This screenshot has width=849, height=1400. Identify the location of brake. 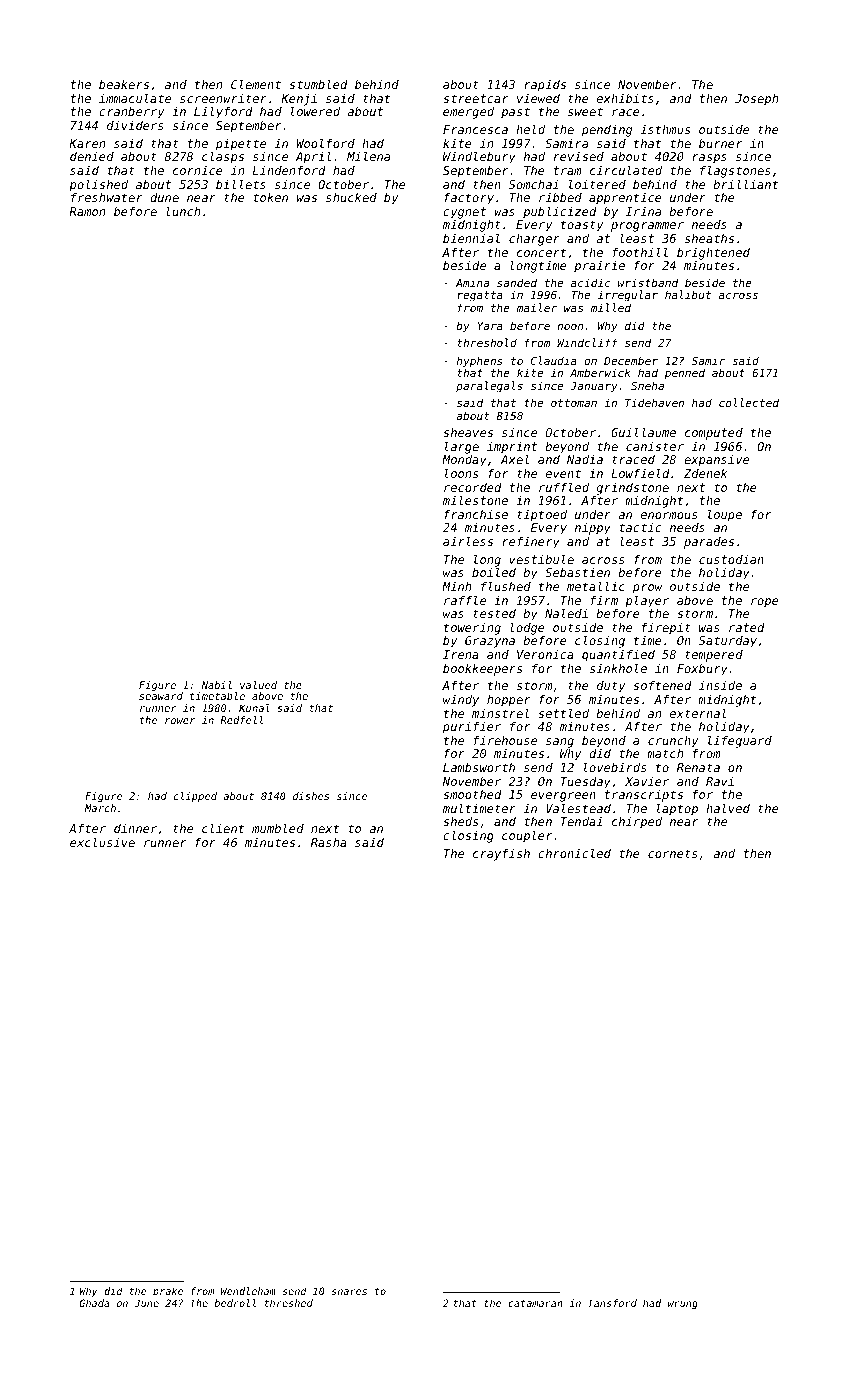
(168, 1291).
